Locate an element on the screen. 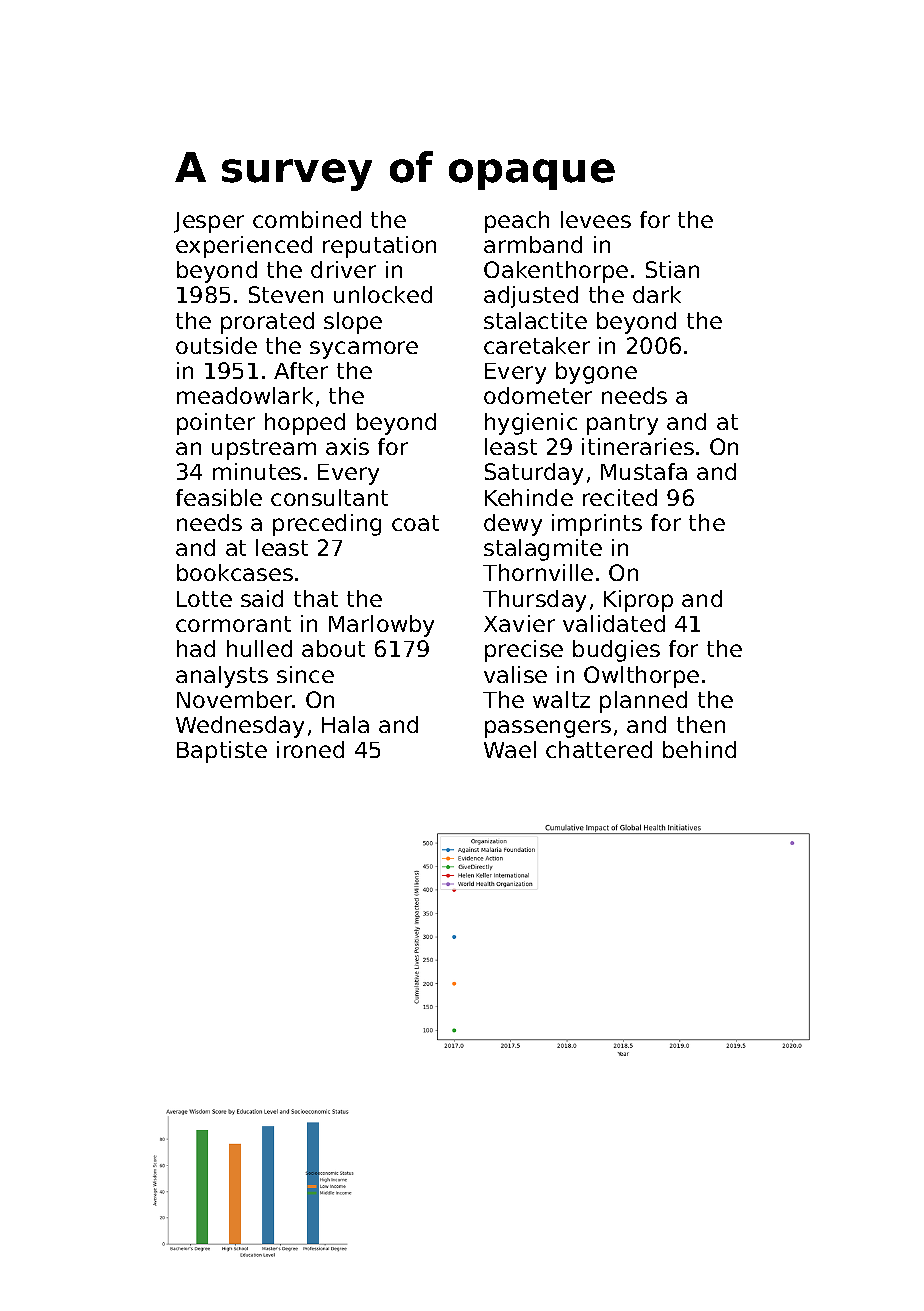 This screenshot has height=1311, width=924. that is located at coordinates (316, 598).
